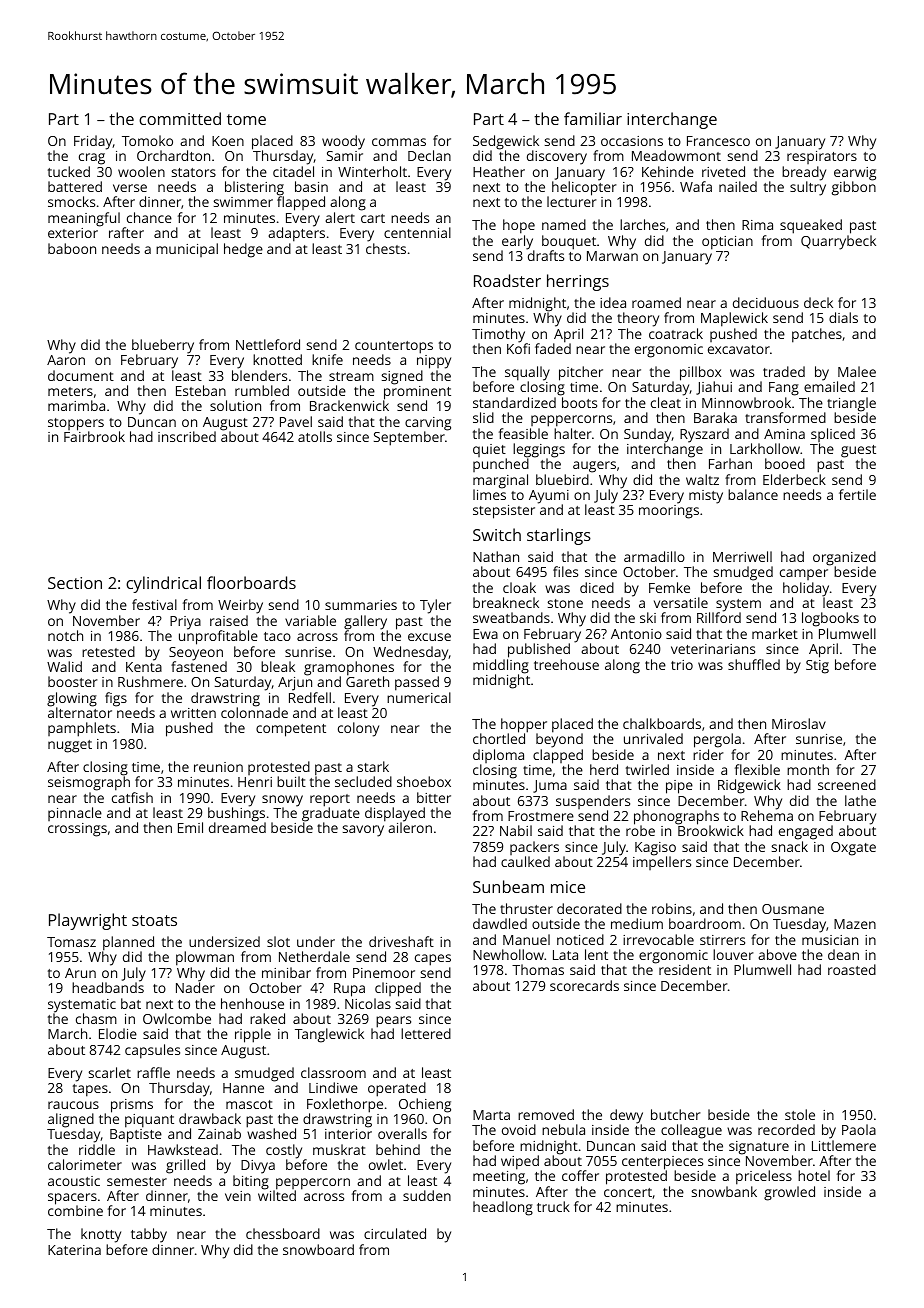 Image resolution: width=924 pixels, height=1308 pixels. Describe the element at coordinates (411, 653) in the screenshot. I see `Wednesday` at that location.
